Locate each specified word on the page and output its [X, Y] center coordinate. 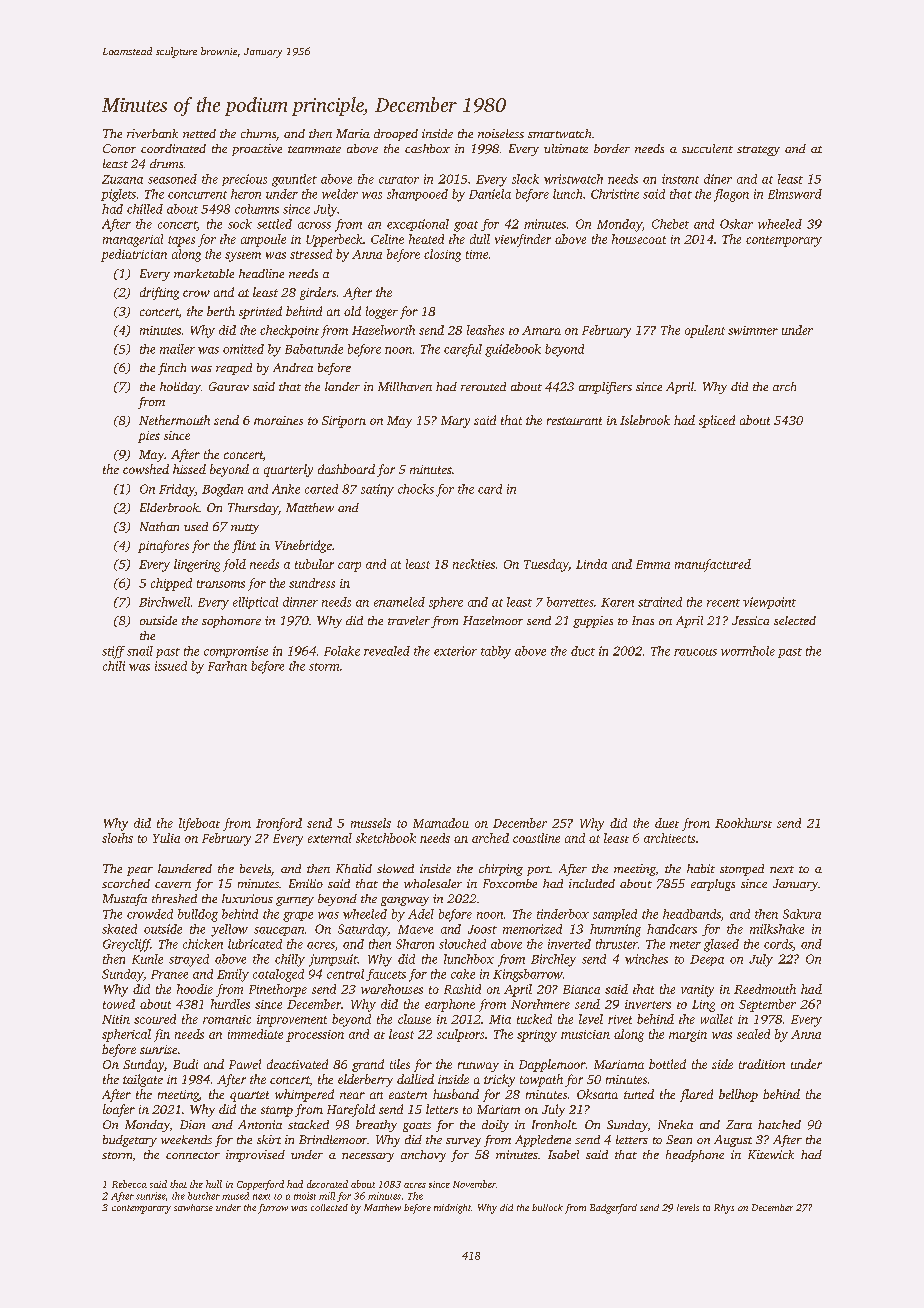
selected [795, 620]
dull [480, 239]
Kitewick [771, 1154]
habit [701, 868]
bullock [547, 1207]
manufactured [713, 565]
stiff [113, 652]
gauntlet [294, 180]
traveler [409, 620]
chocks [416, 489]
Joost [482, 929]
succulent [707, 148]
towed [119, 1004]
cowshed [146, 469]
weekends [186, 1139]
